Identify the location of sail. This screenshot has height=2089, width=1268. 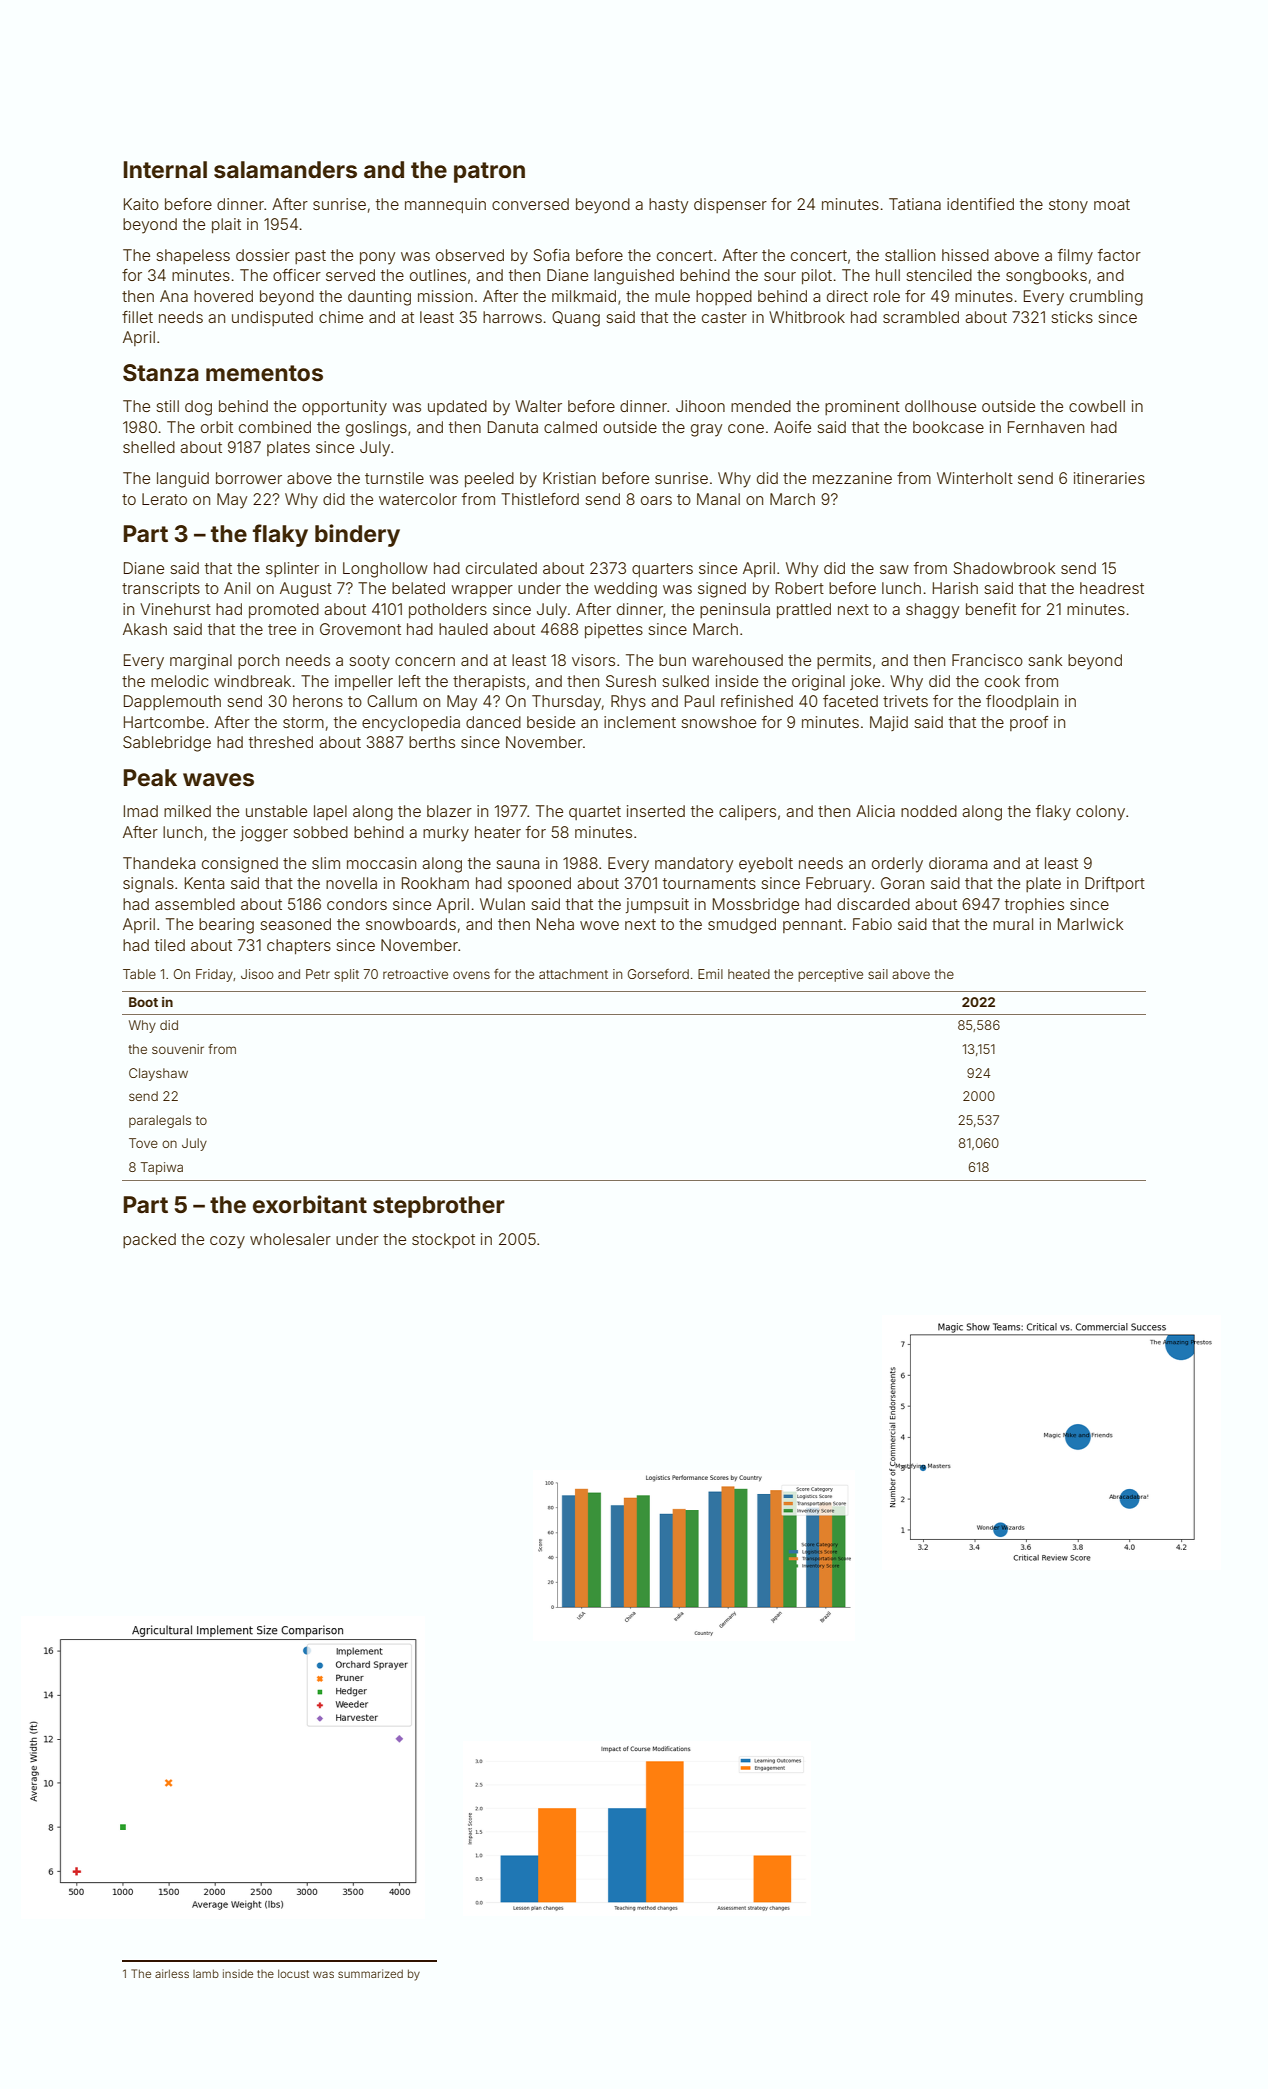
(878, 974).
